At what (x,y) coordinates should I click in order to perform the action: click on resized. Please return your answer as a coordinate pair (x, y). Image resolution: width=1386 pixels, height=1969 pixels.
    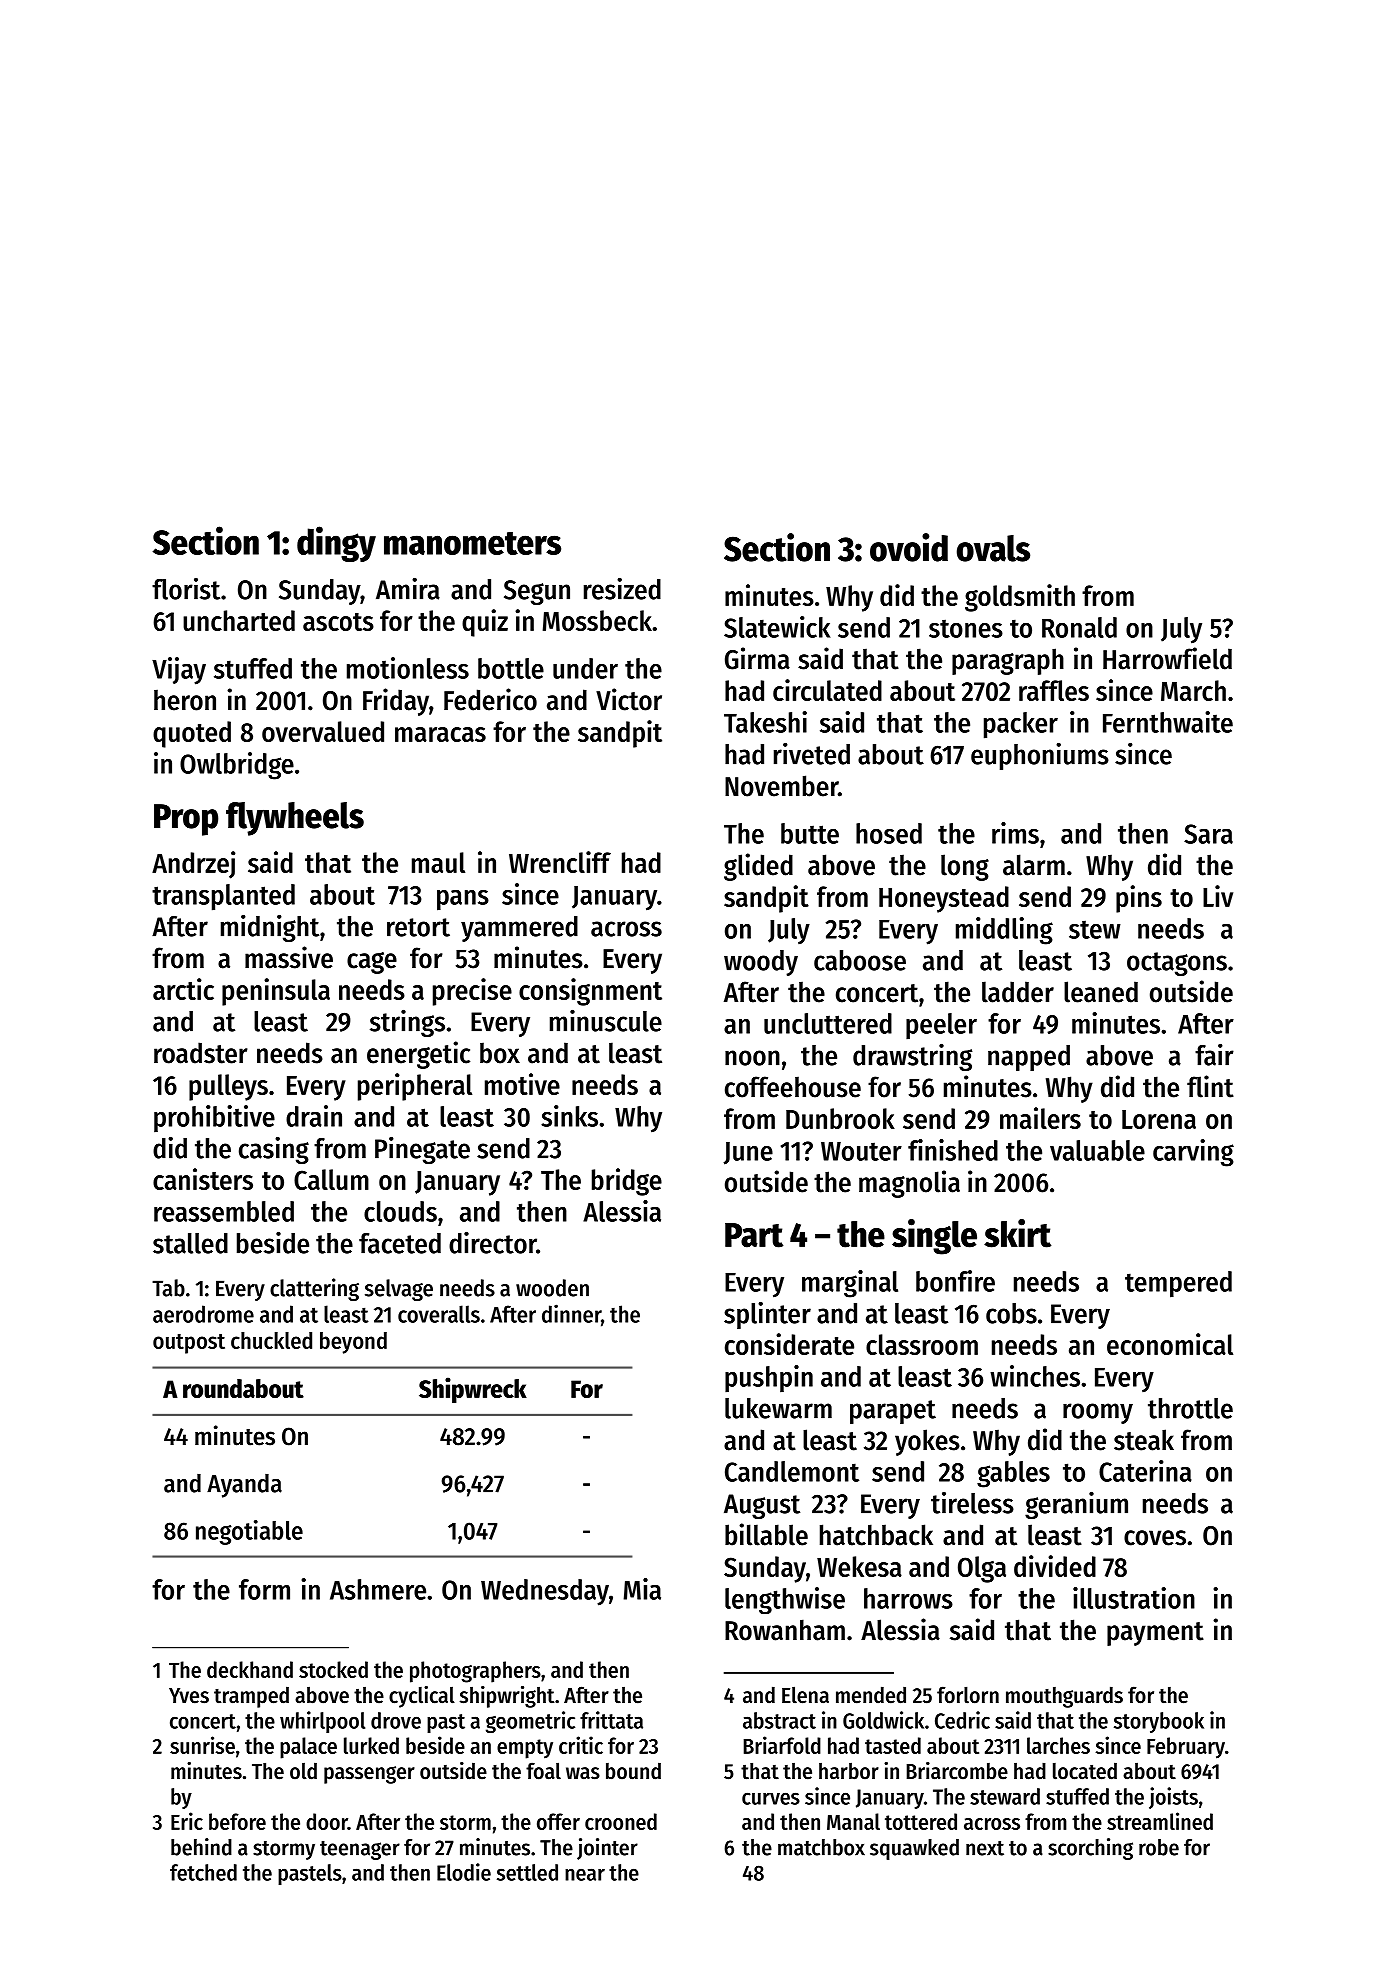
    Looking at the image, I should click on (622, 589).
